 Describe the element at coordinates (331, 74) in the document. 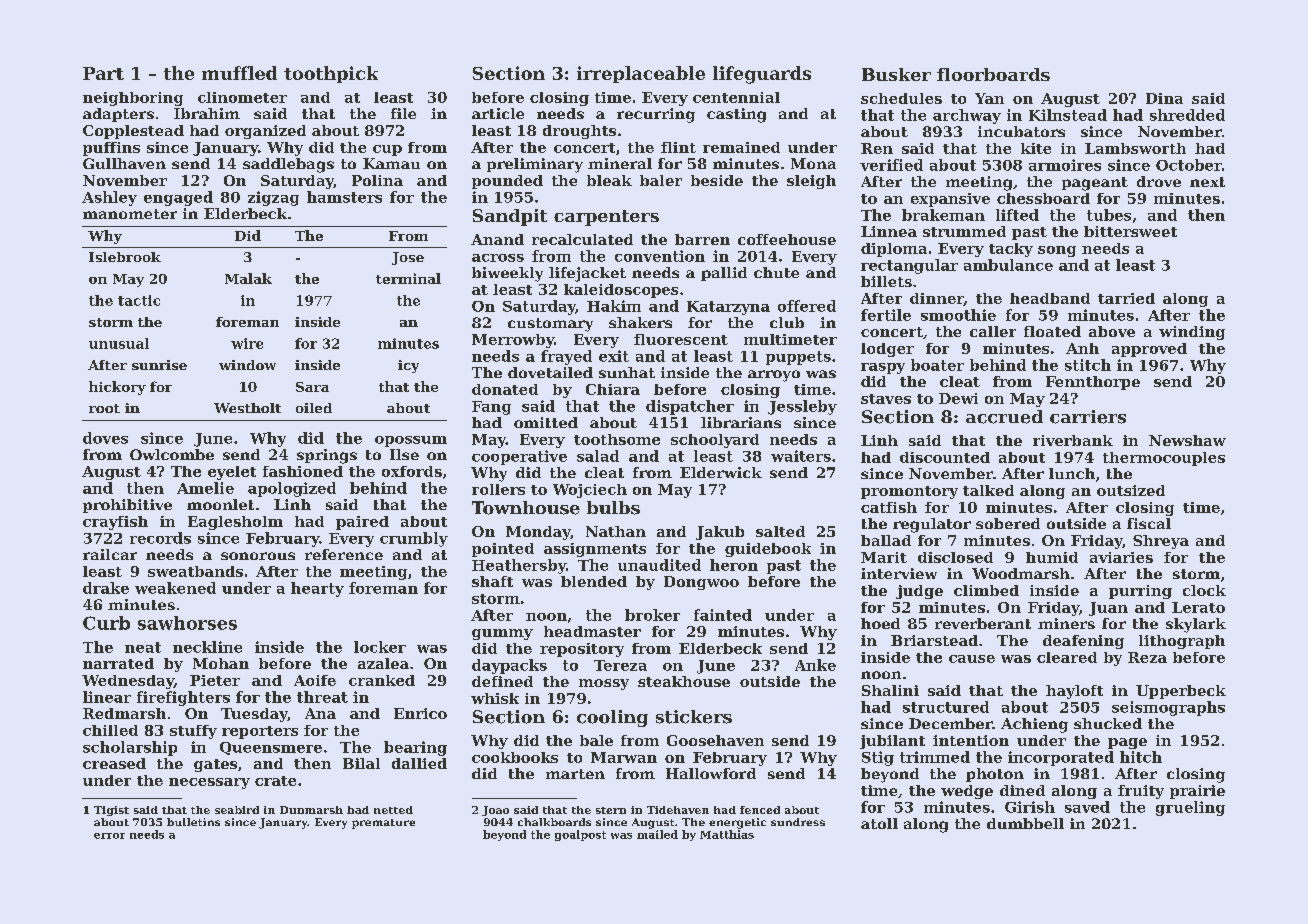

I see `toothpick` at that location.
